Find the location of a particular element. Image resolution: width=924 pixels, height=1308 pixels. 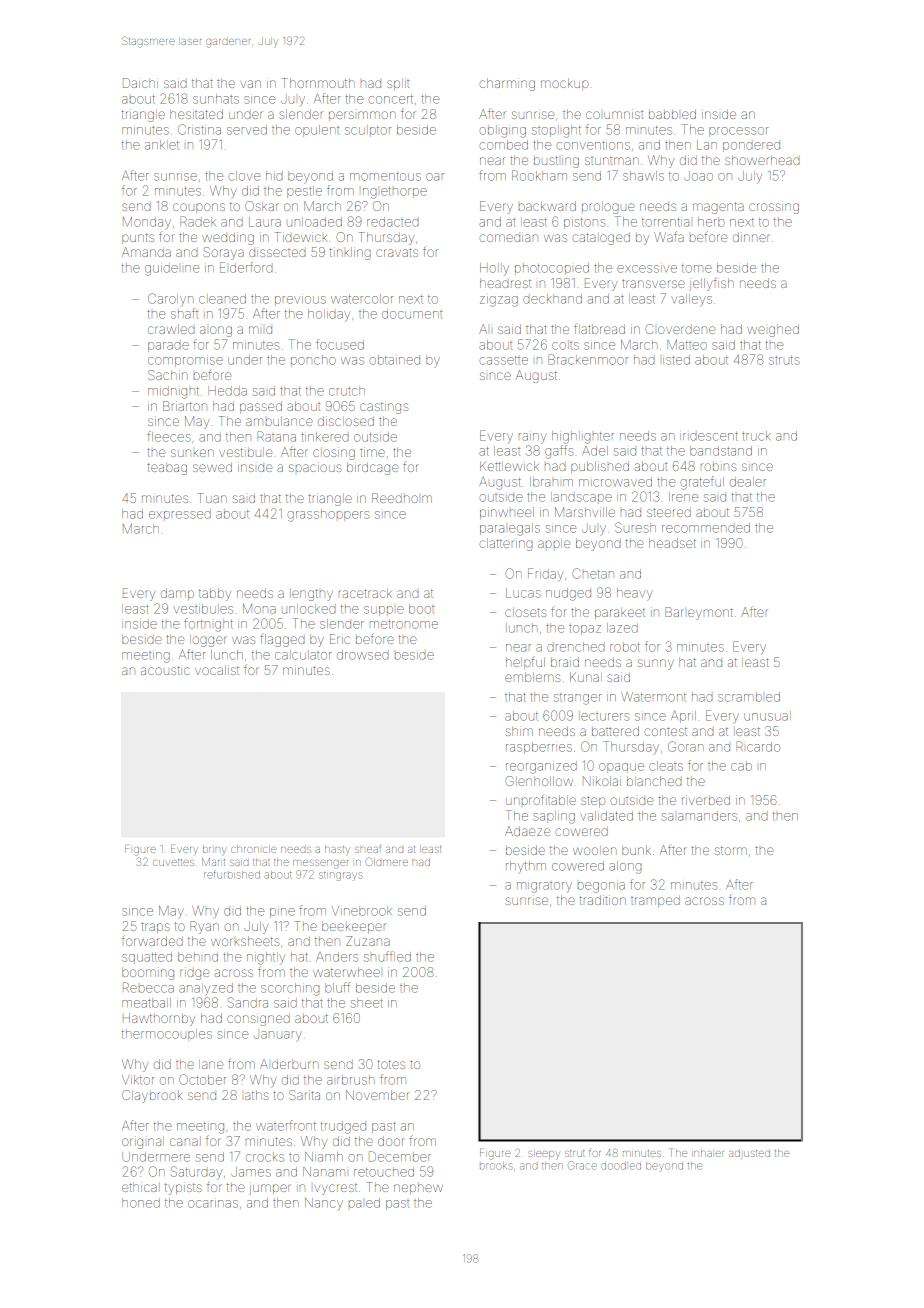

beekeeper is located at coordinates (354, 927).
